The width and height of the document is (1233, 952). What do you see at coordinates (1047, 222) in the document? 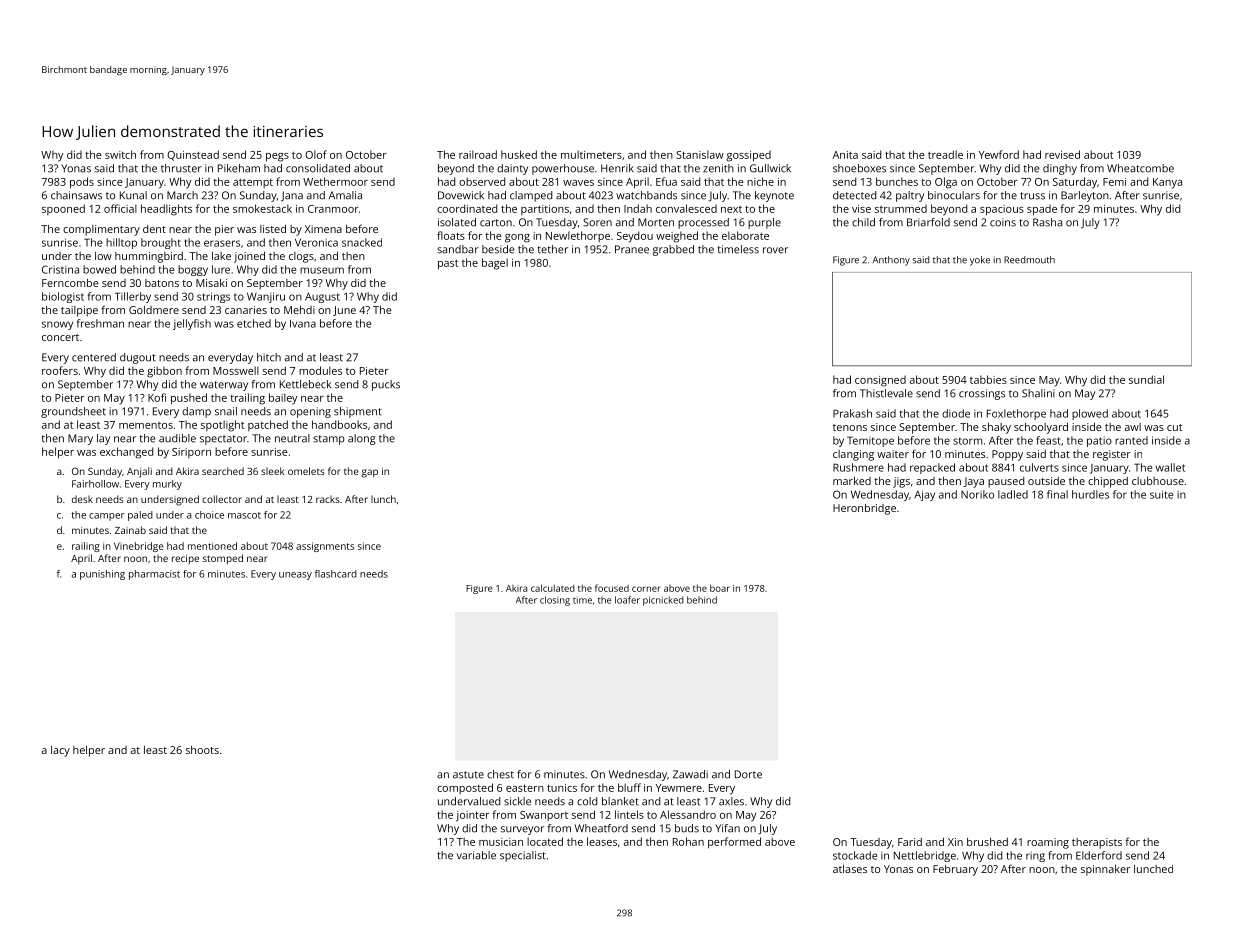
I see `Rasha` at bounding box center [1047, 222].
